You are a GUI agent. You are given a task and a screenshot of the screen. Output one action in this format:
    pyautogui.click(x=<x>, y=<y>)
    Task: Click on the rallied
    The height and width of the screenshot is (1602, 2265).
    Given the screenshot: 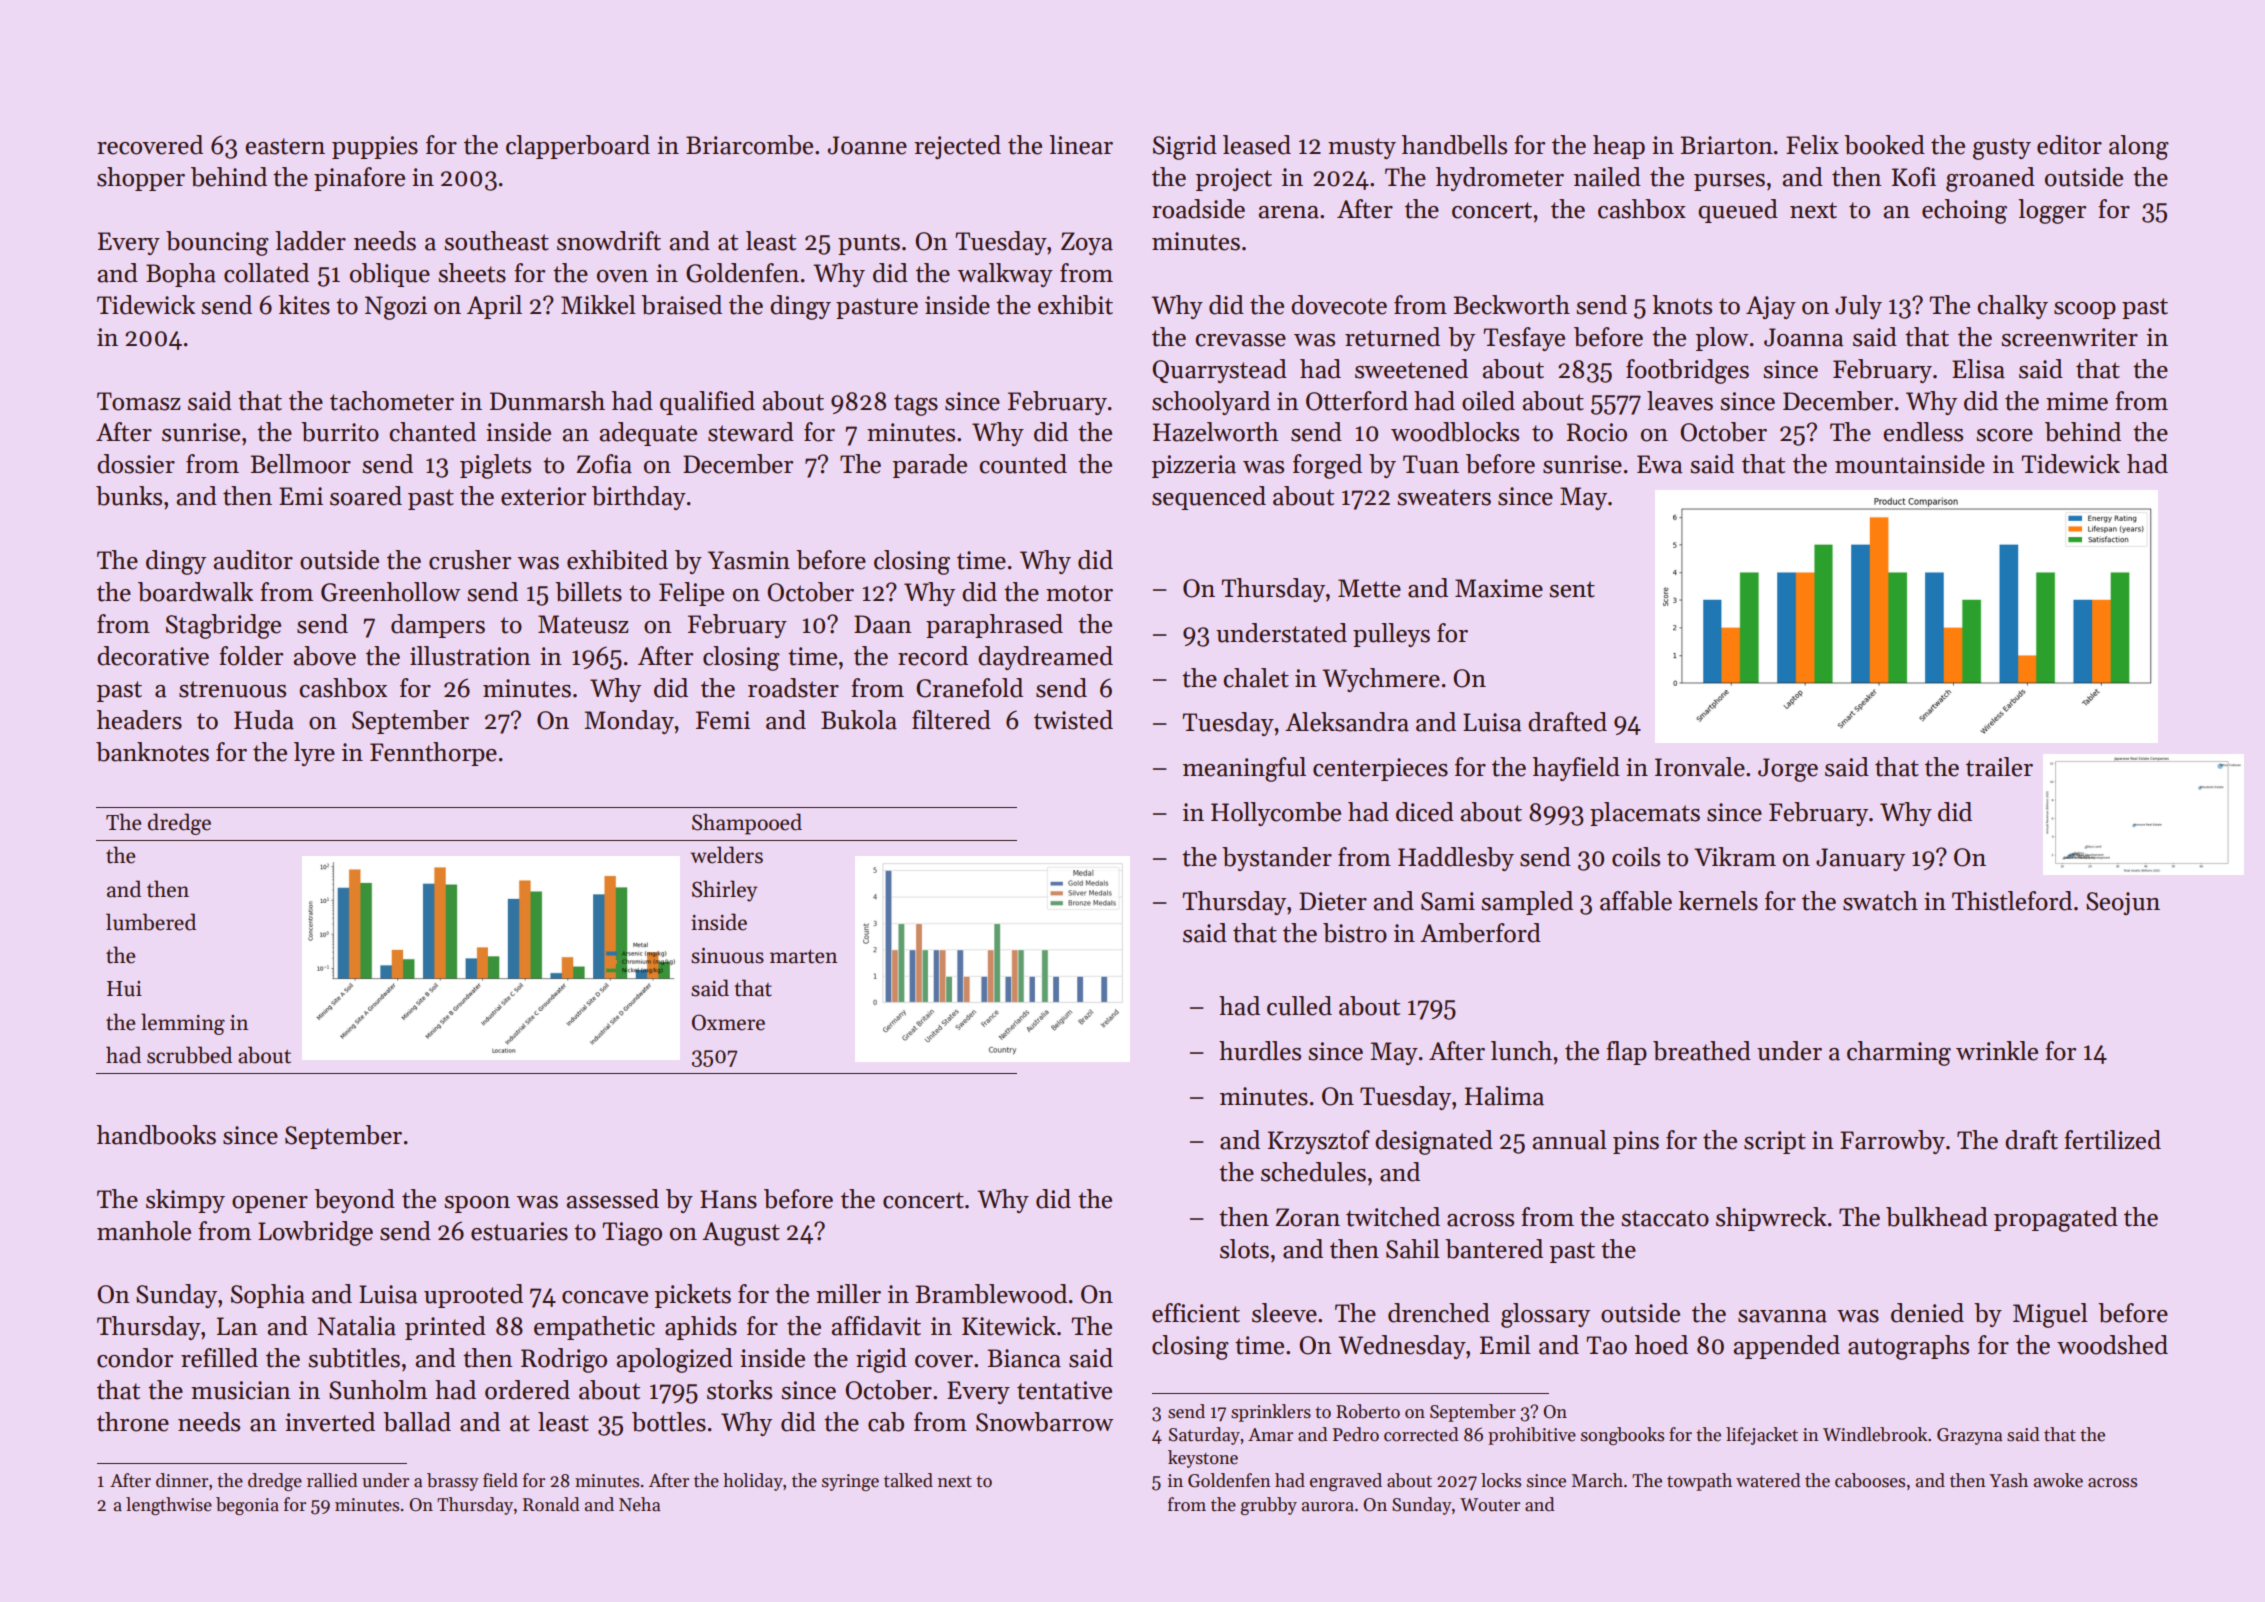 What is the action you would take?
    pyautogui.click(x=332, y=1480)
